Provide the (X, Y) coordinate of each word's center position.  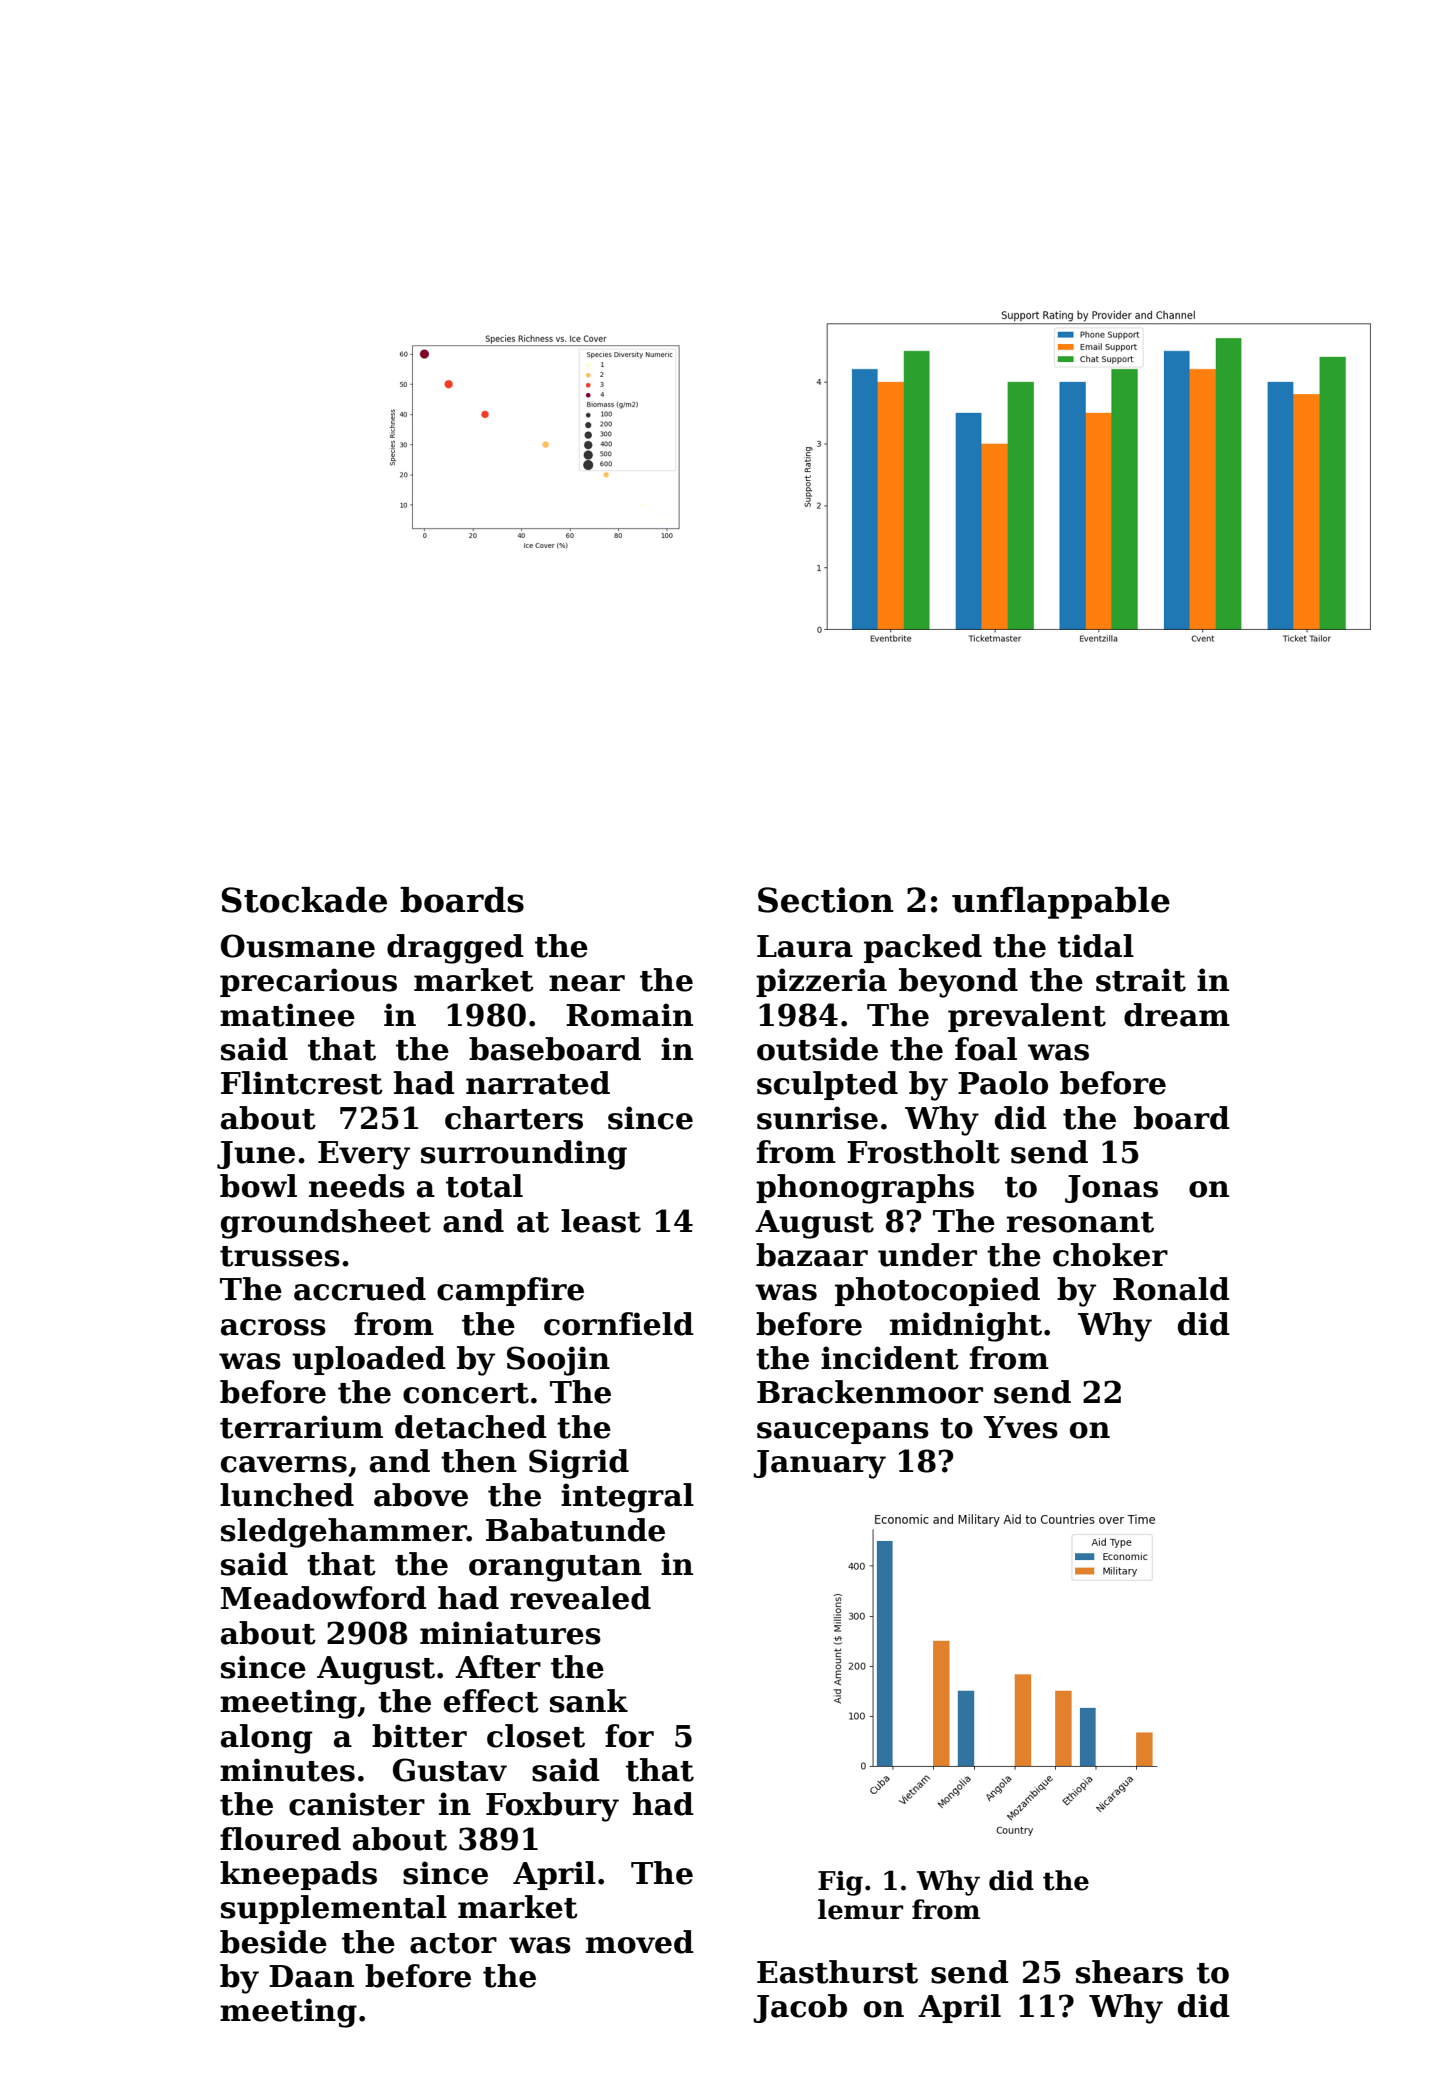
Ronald (1171, 1289)
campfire (510, 1291)
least (601, 1221)
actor (453, 1943)
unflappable (1061, 903)
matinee (287, 1015)
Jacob (800, 2008)
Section (825, 900)
